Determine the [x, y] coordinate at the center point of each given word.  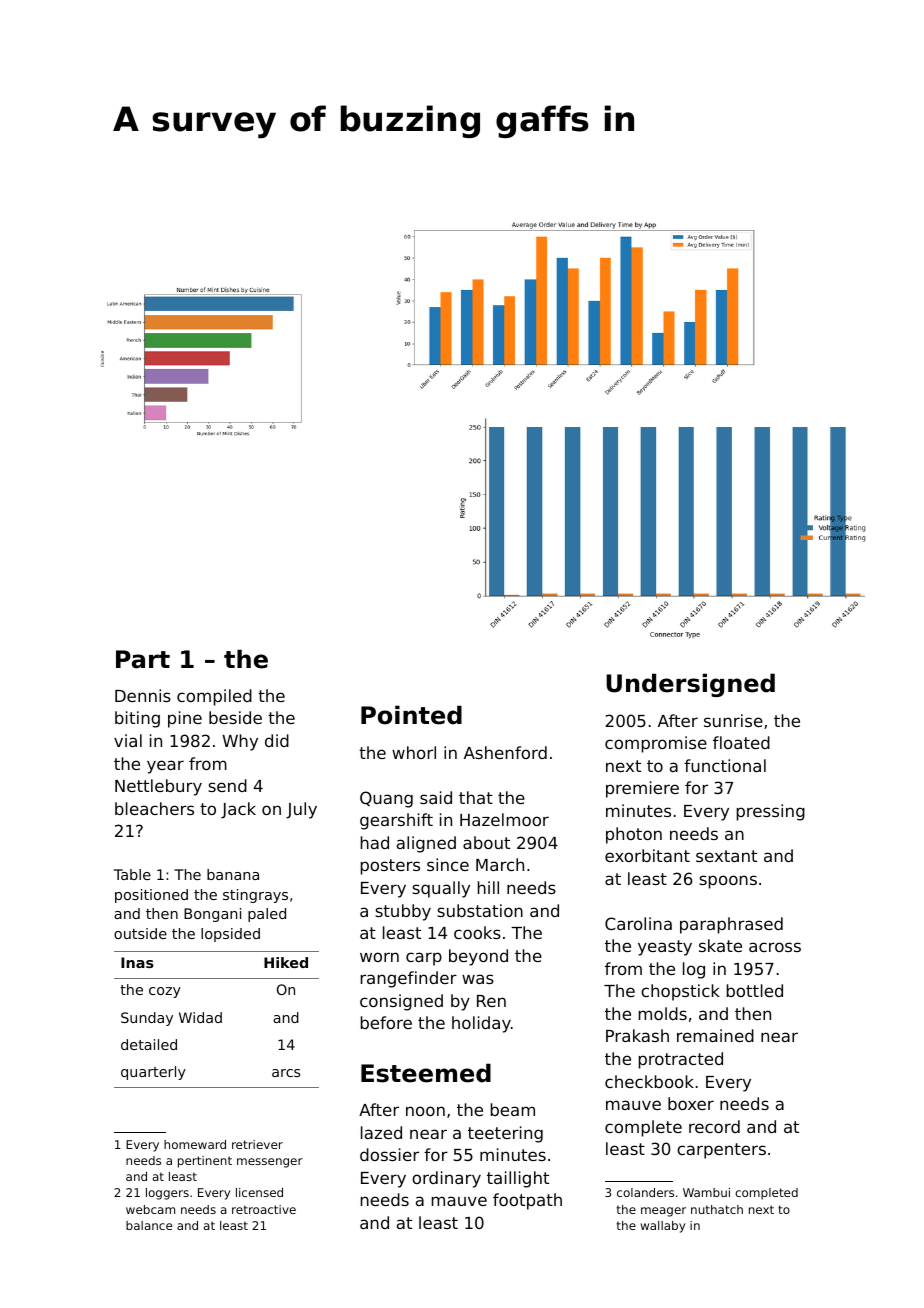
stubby [403, 912]
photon [634, 835]
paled [267, 915]
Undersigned [690, 685]
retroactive [264, 1209]
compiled [214, 697]
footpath [527, 1201]
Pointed [411, 715]
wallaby [663, 1227]
